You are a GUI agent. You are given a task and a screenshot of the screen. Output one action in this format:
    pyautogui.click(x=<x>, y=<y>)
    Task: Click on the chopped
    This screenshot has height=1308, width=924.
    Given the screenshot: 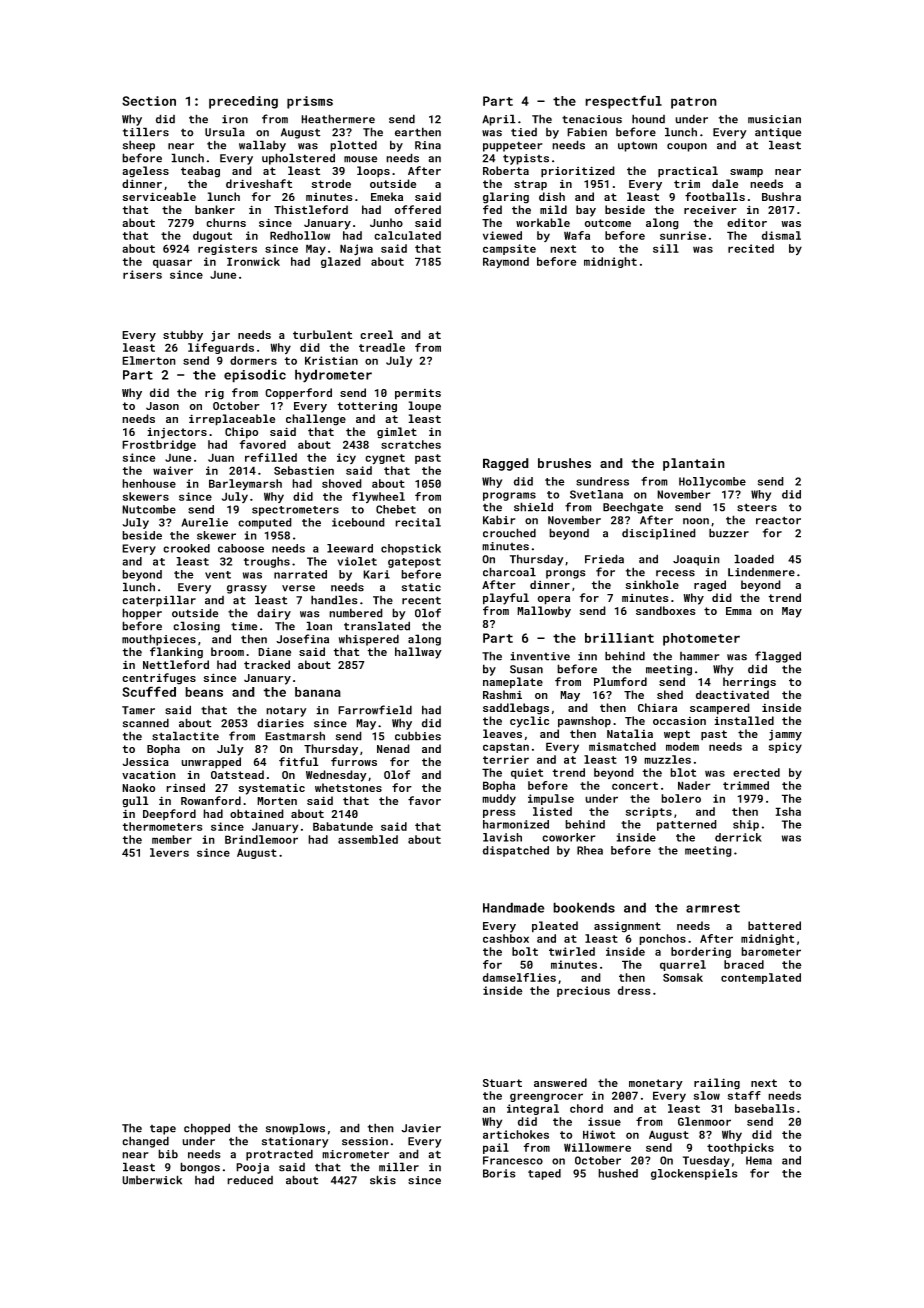 What is the action you would take?
    pyautogui.click(x=207, y=1129)
